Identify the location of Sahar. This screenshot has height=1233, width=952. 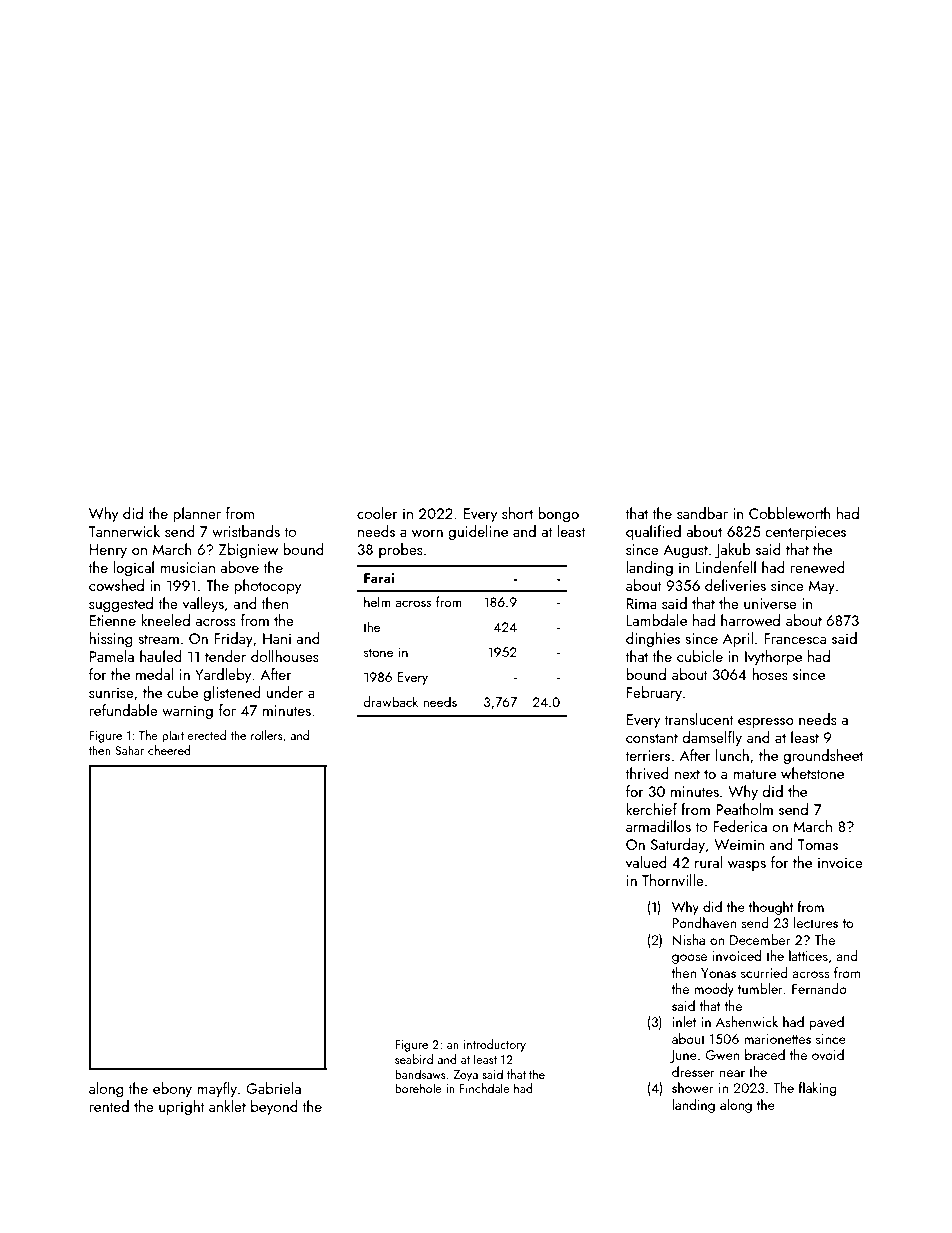
(129, 750).
